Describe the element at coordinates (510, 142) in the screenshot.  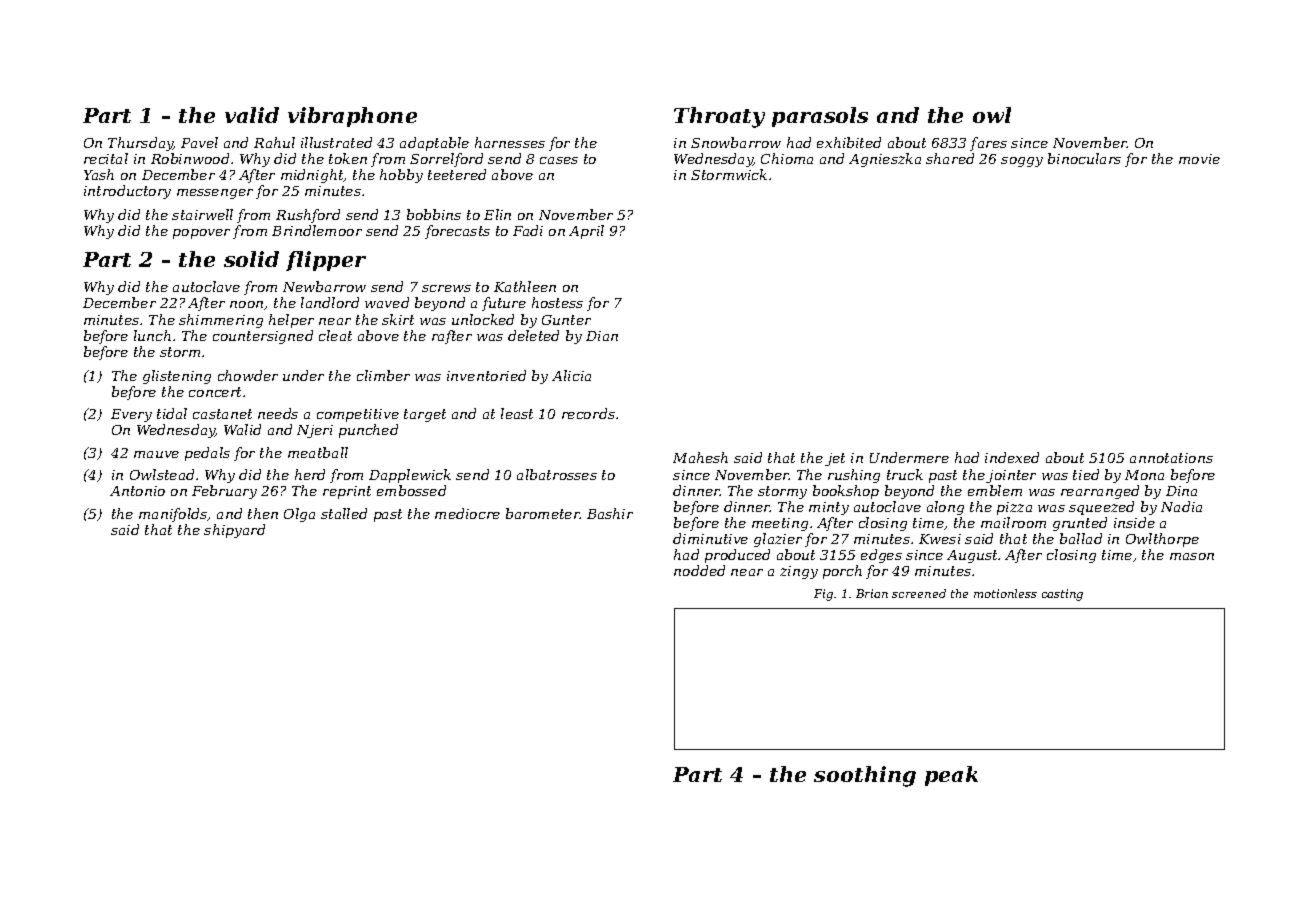
I see `harnesses` at that location.
